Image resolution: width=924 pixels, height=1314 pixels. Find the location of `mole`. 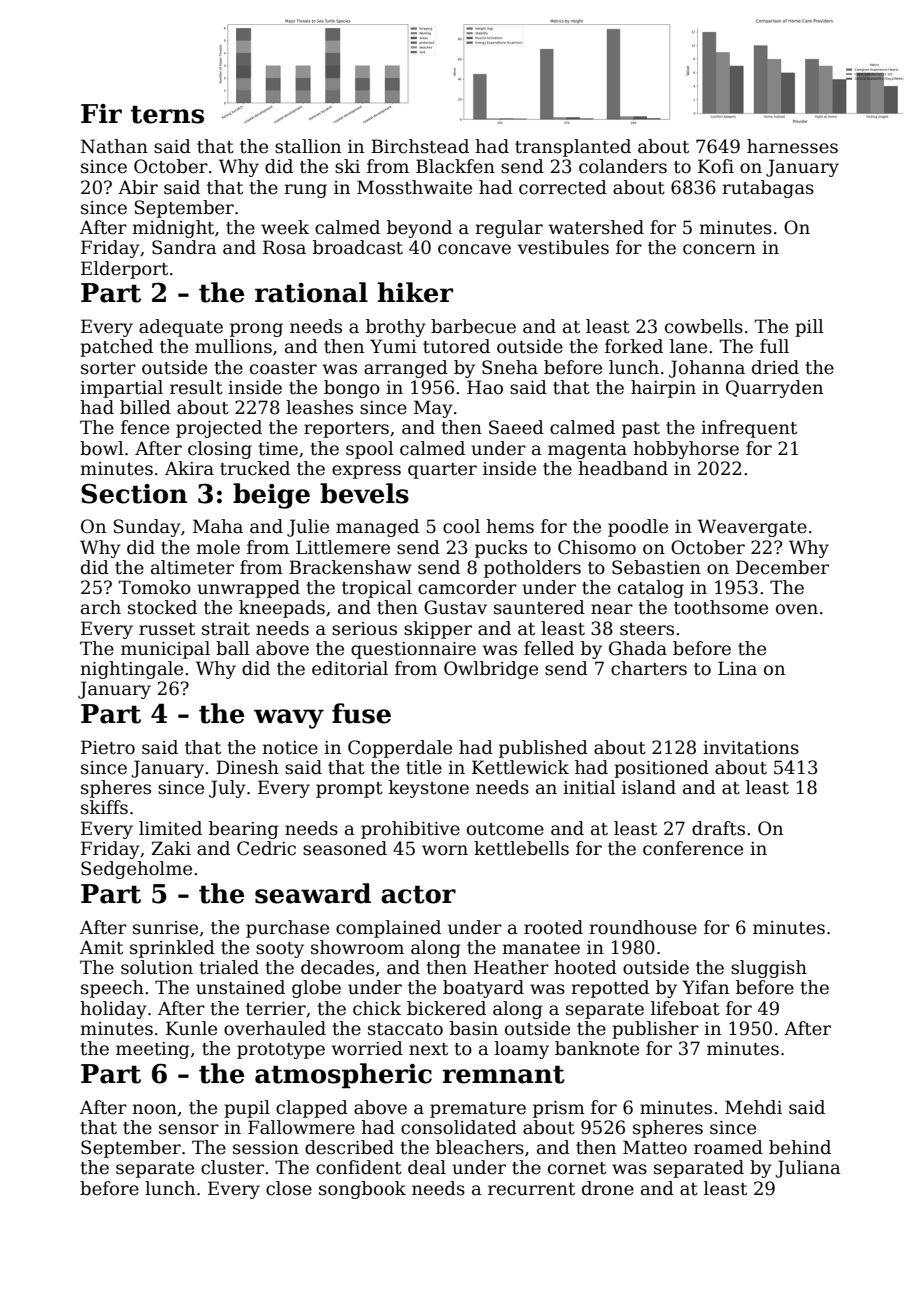

mole is located at coordinates (218, 547).
